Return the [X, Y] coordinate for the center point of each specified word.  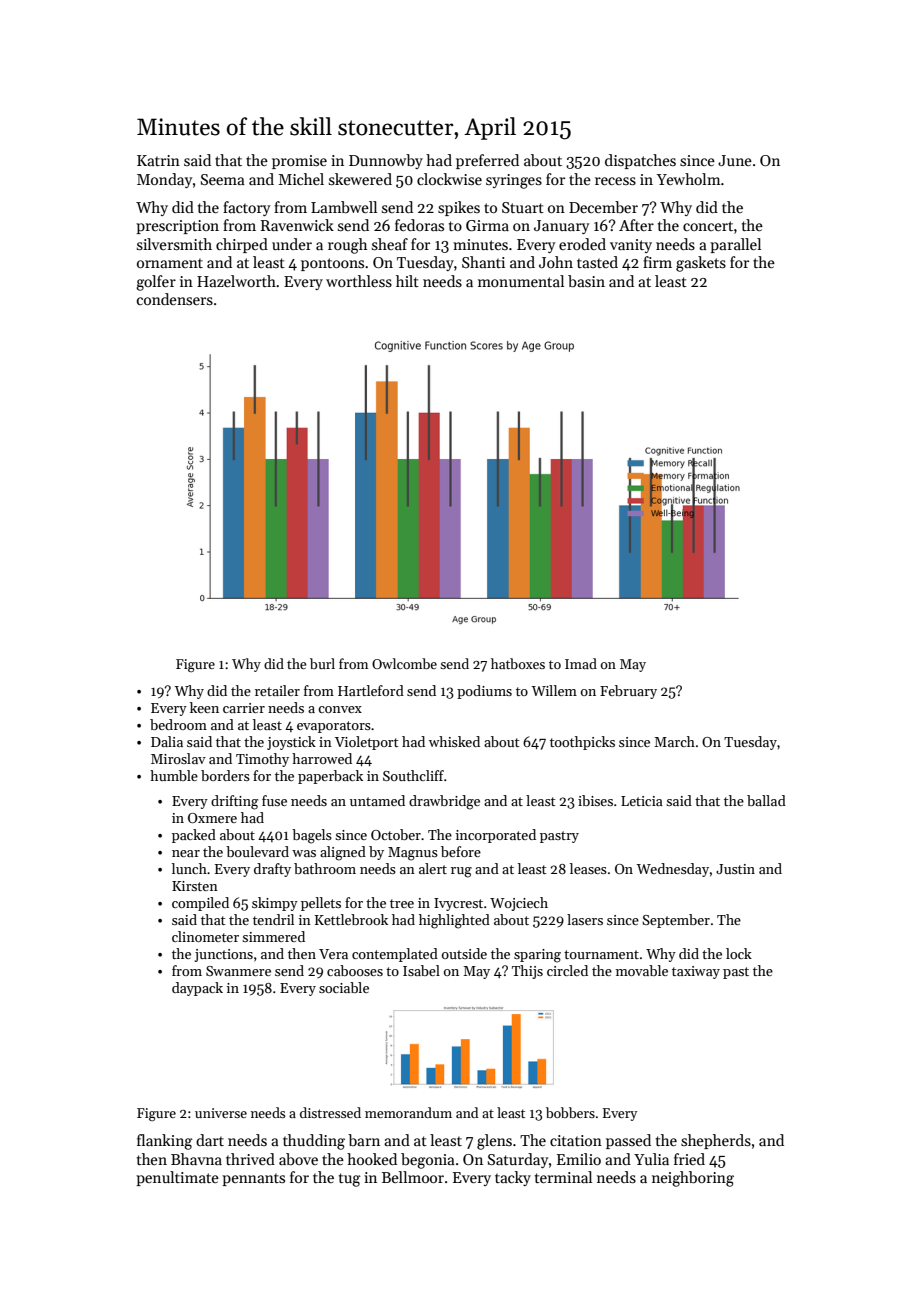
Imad [581, 663]
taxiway [696, 972]
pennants [253, 1179]
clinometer [205, 936]
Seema [223, 179]
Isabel [421, 970]
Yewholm [689, 179]
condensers [175, 299]
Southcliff [413, 775]
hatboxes [518, 663]
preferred [487, 161]
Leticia [642, 801]
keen [204, 707]
